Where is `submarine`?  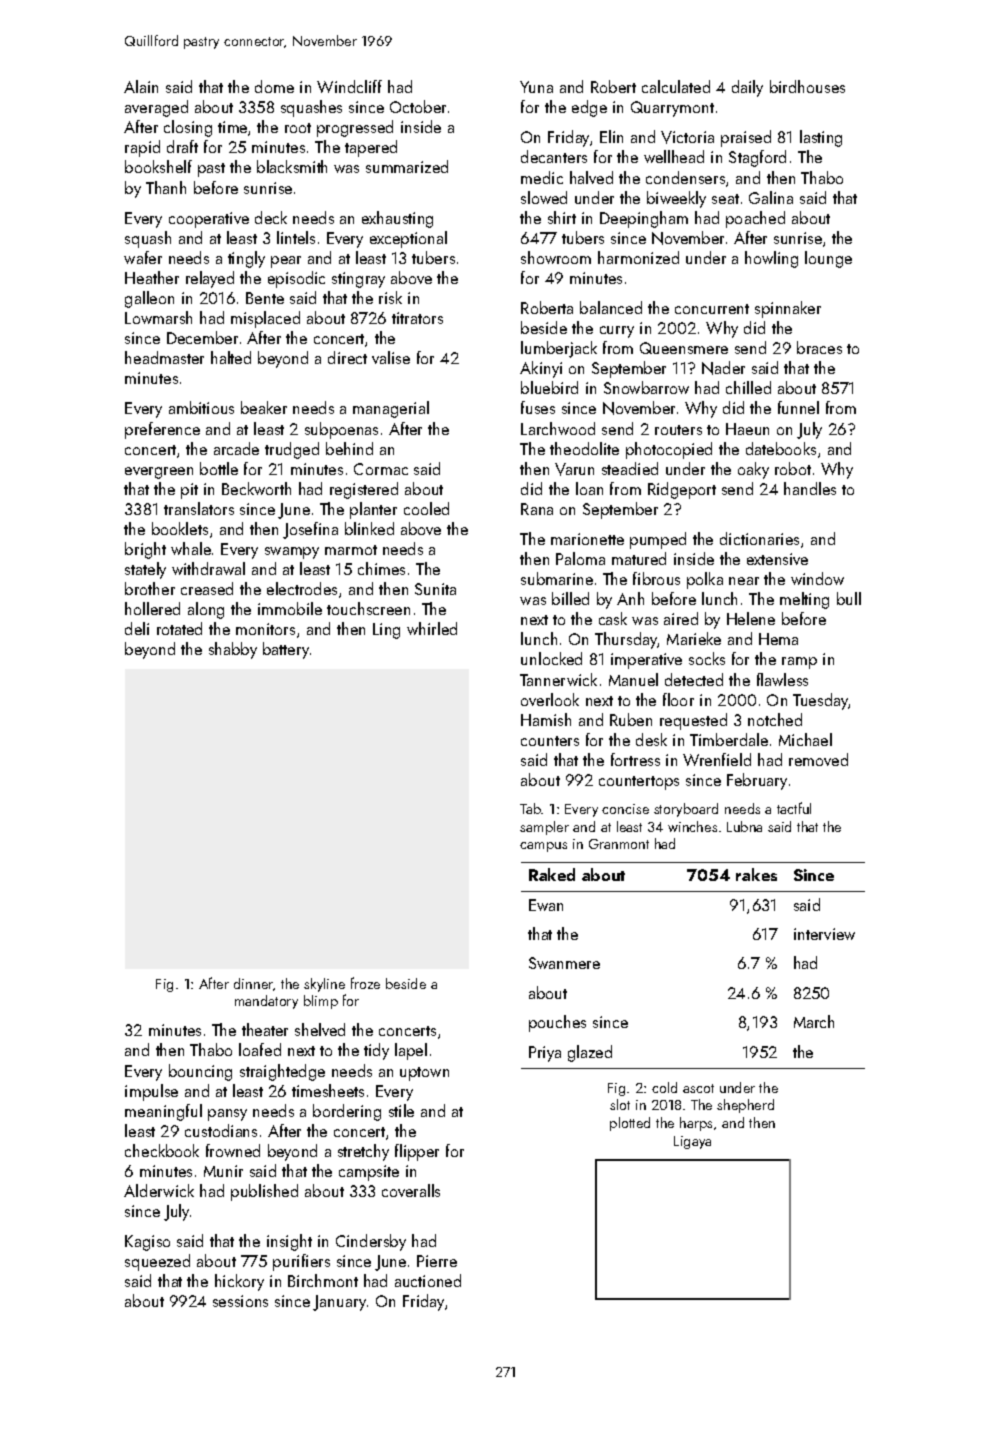
submarine is located at coordinates (557, 578).
